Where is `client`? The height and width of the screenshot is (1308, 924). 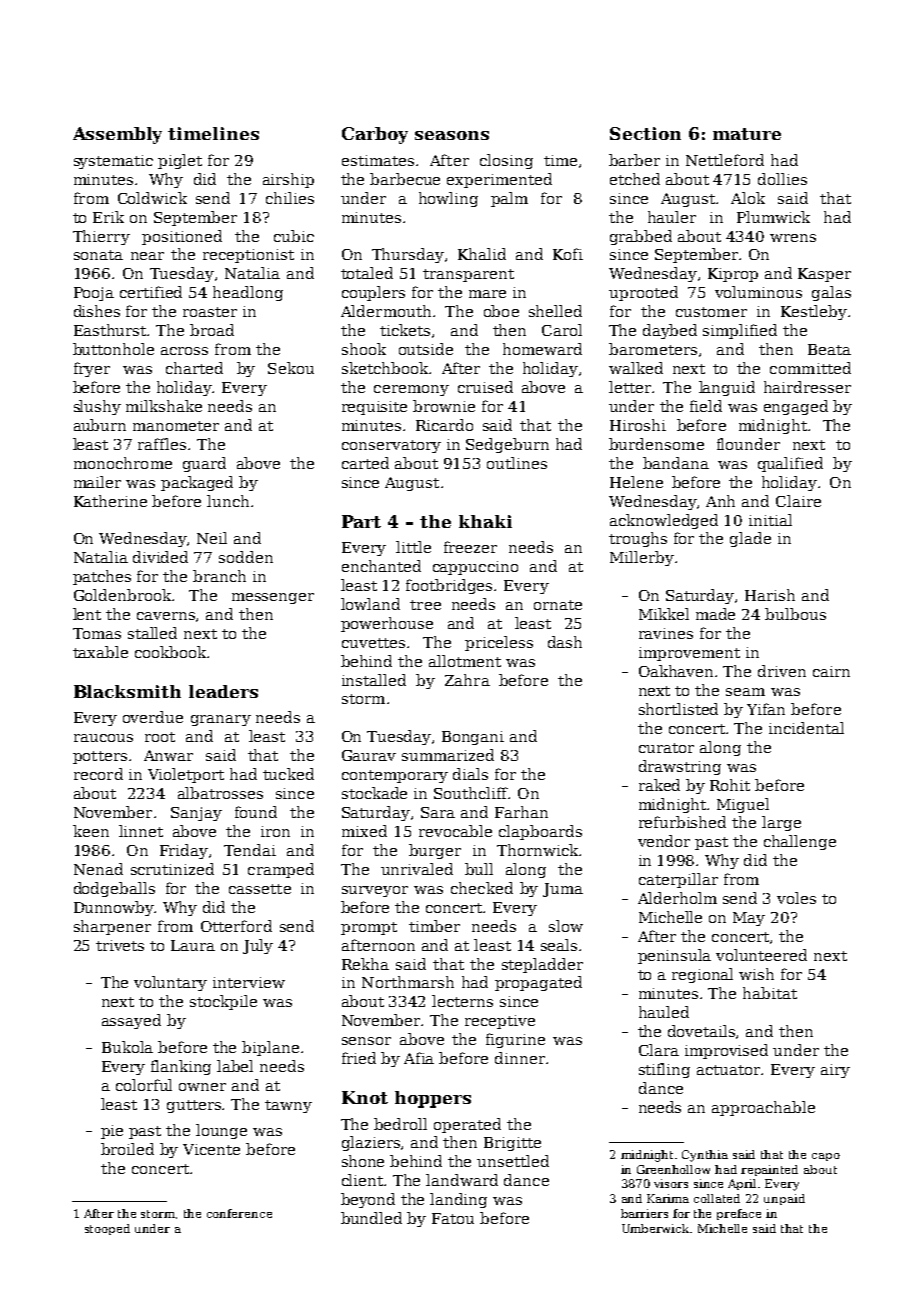 client is located at coordinates (363, 1180).
